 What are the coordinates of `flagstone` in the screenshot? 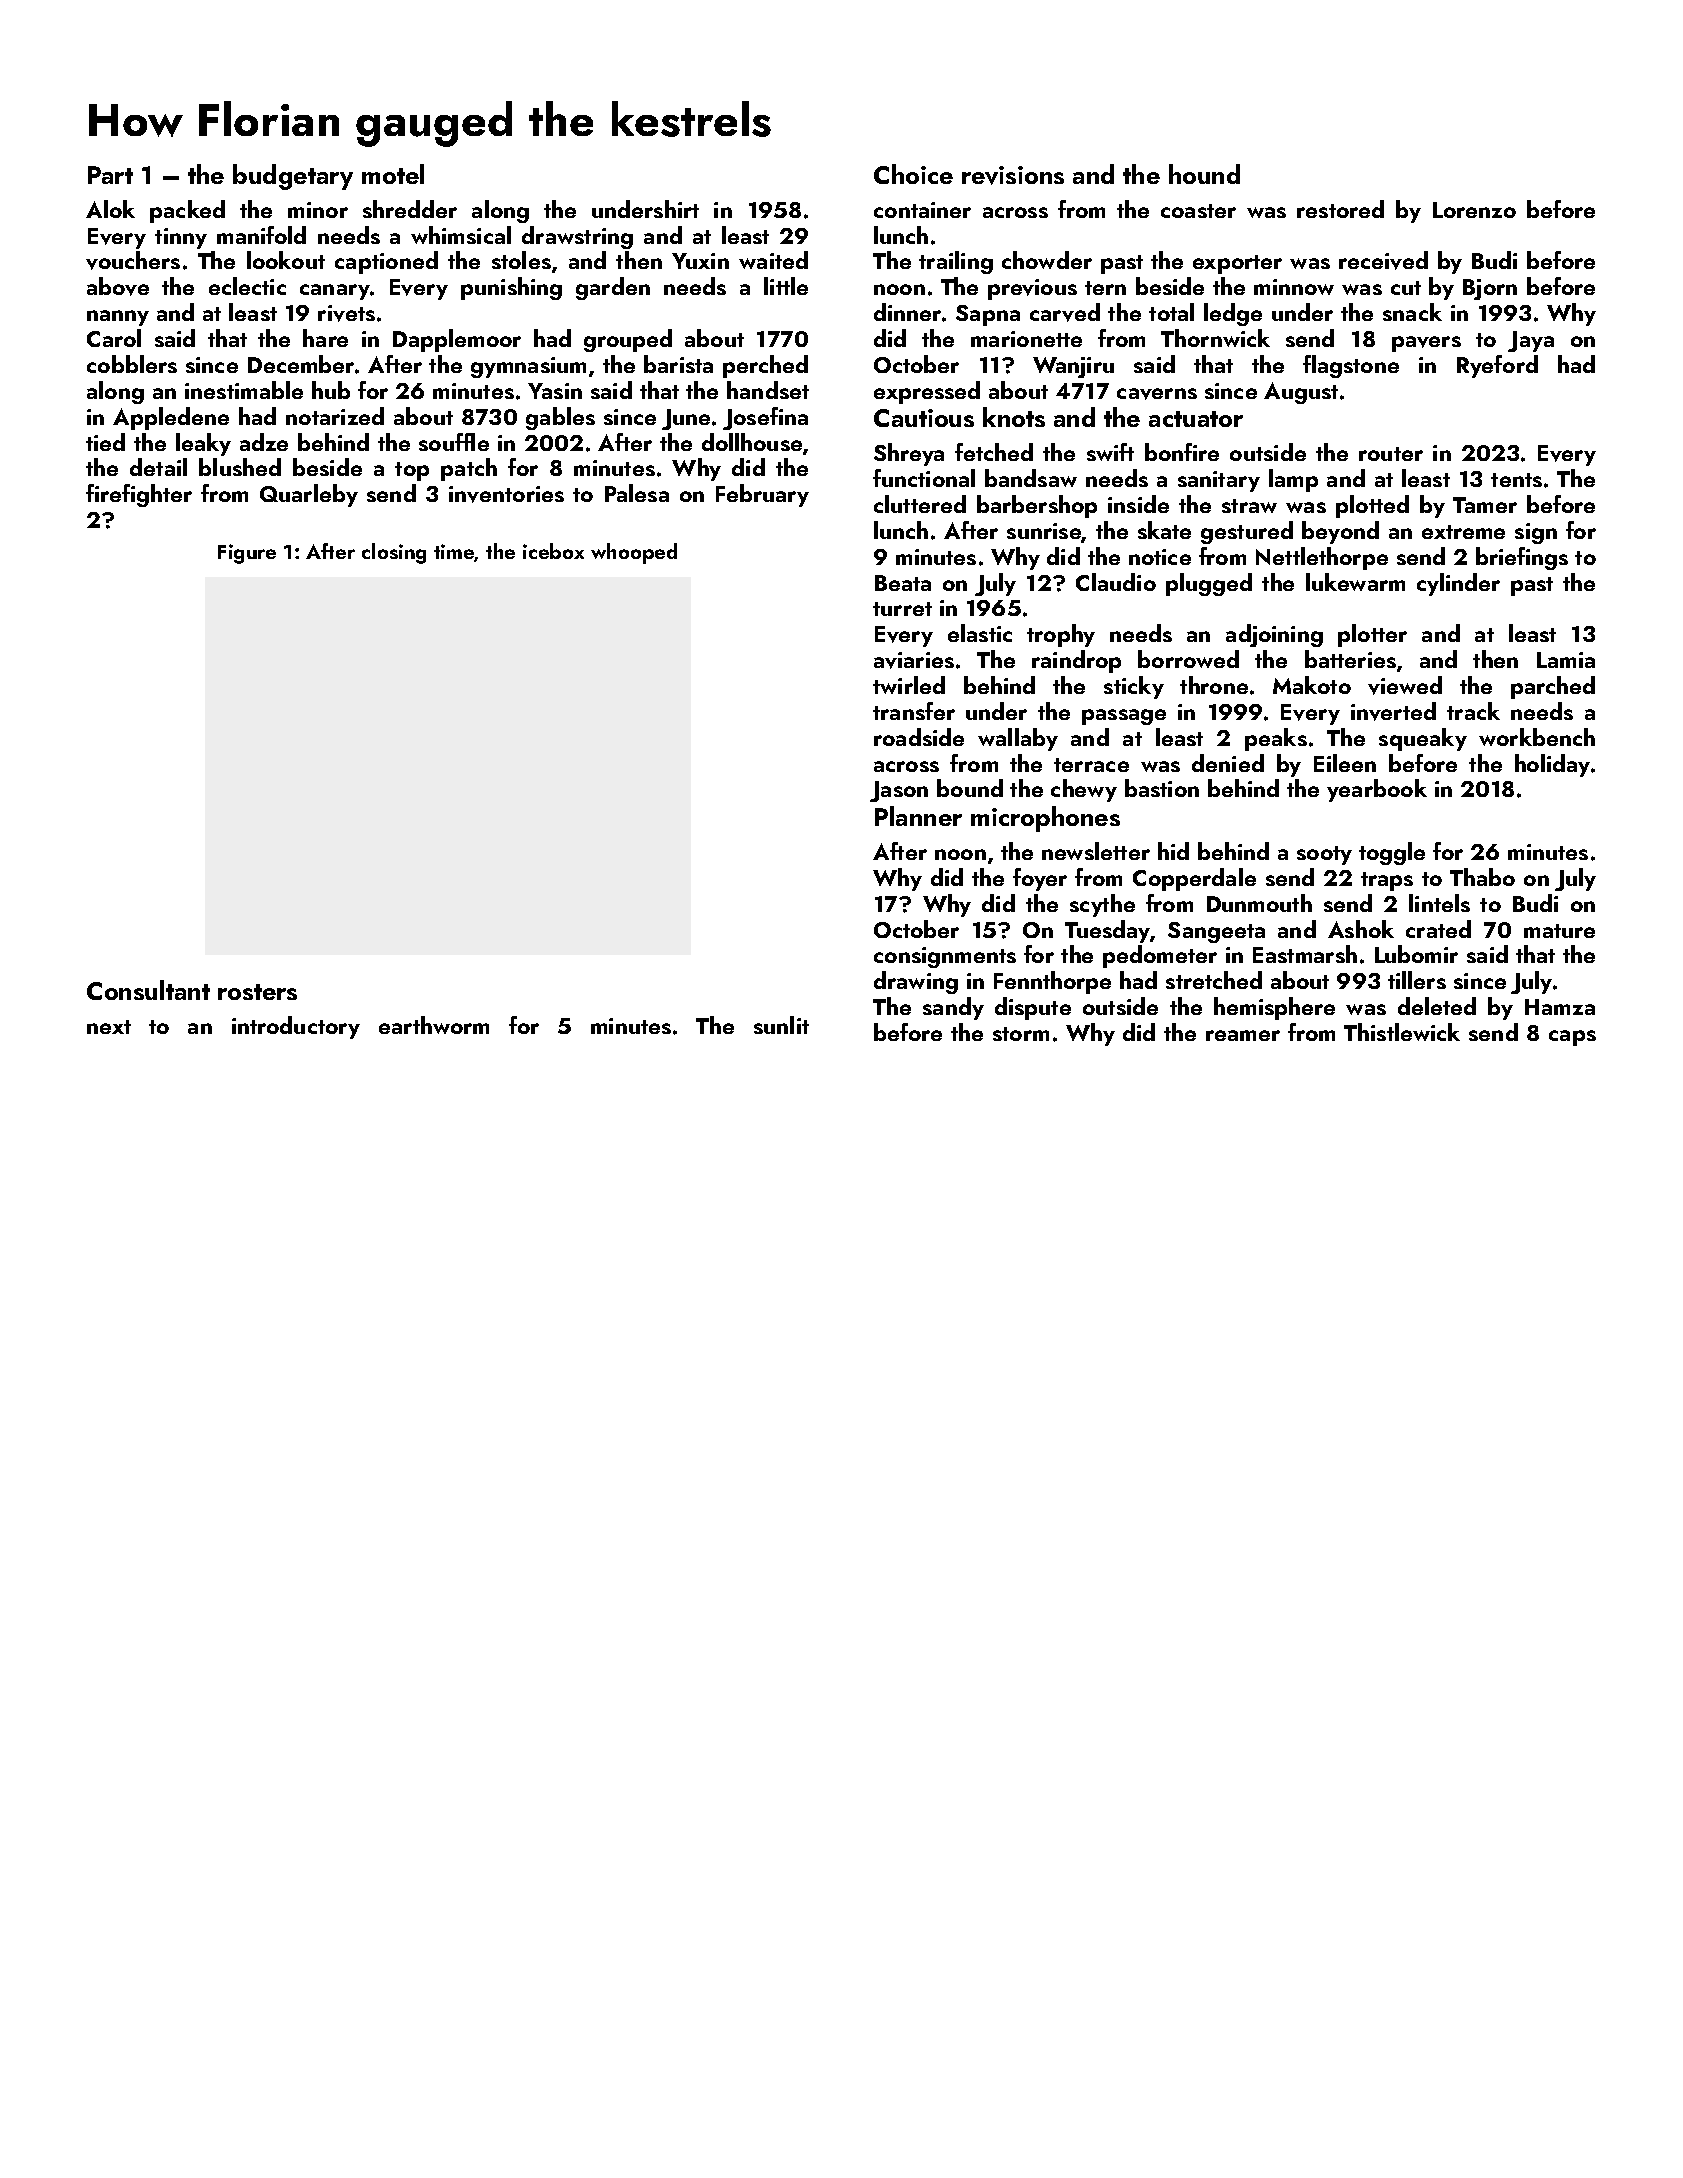 It's located at (1351, 366).
